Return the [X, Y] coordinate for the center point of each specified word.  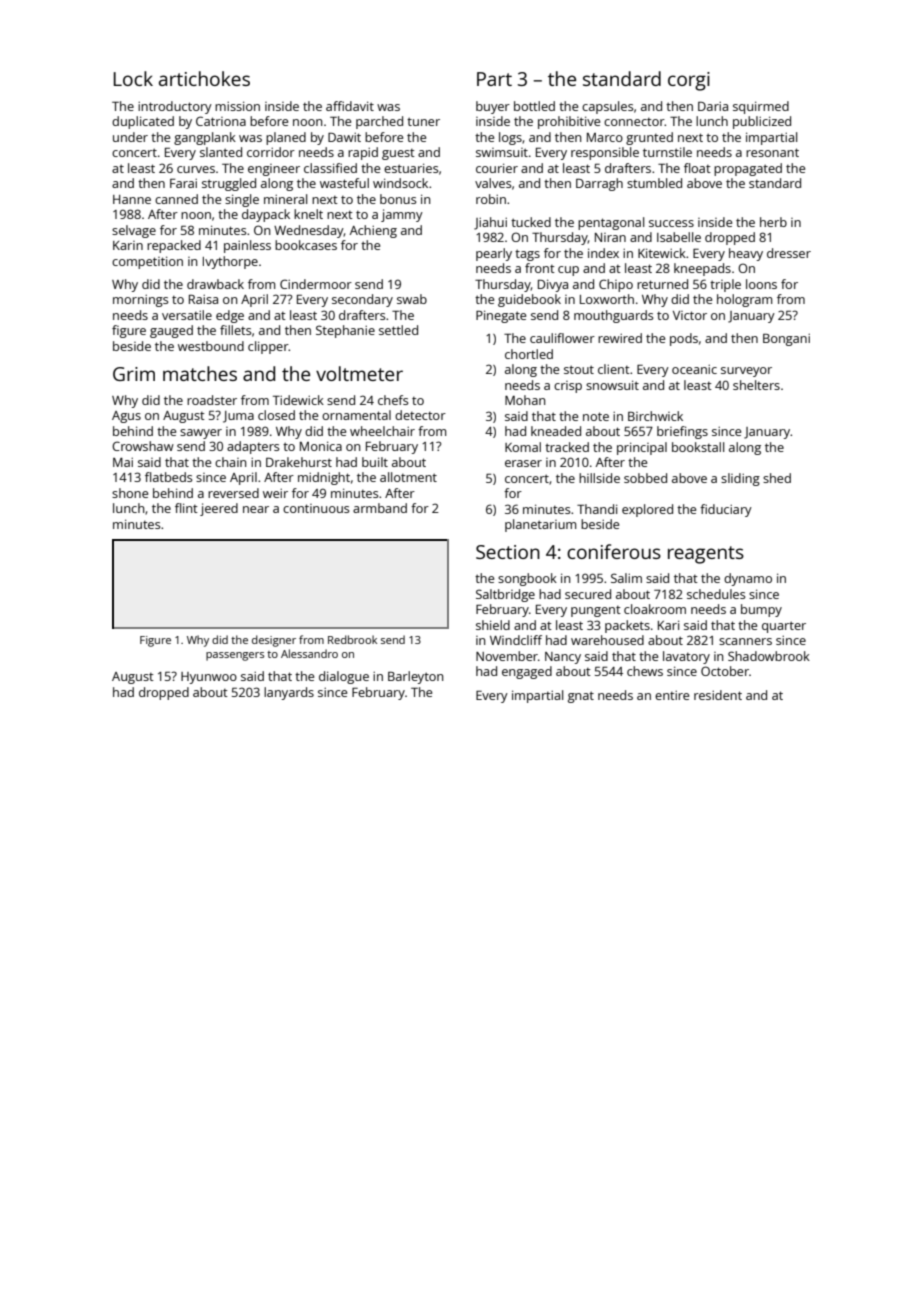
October [725, 671]
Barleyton [415, 677]
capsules [607, 107]
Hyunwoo [209, 678]
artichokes [204, 78]
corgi [689, 81]
